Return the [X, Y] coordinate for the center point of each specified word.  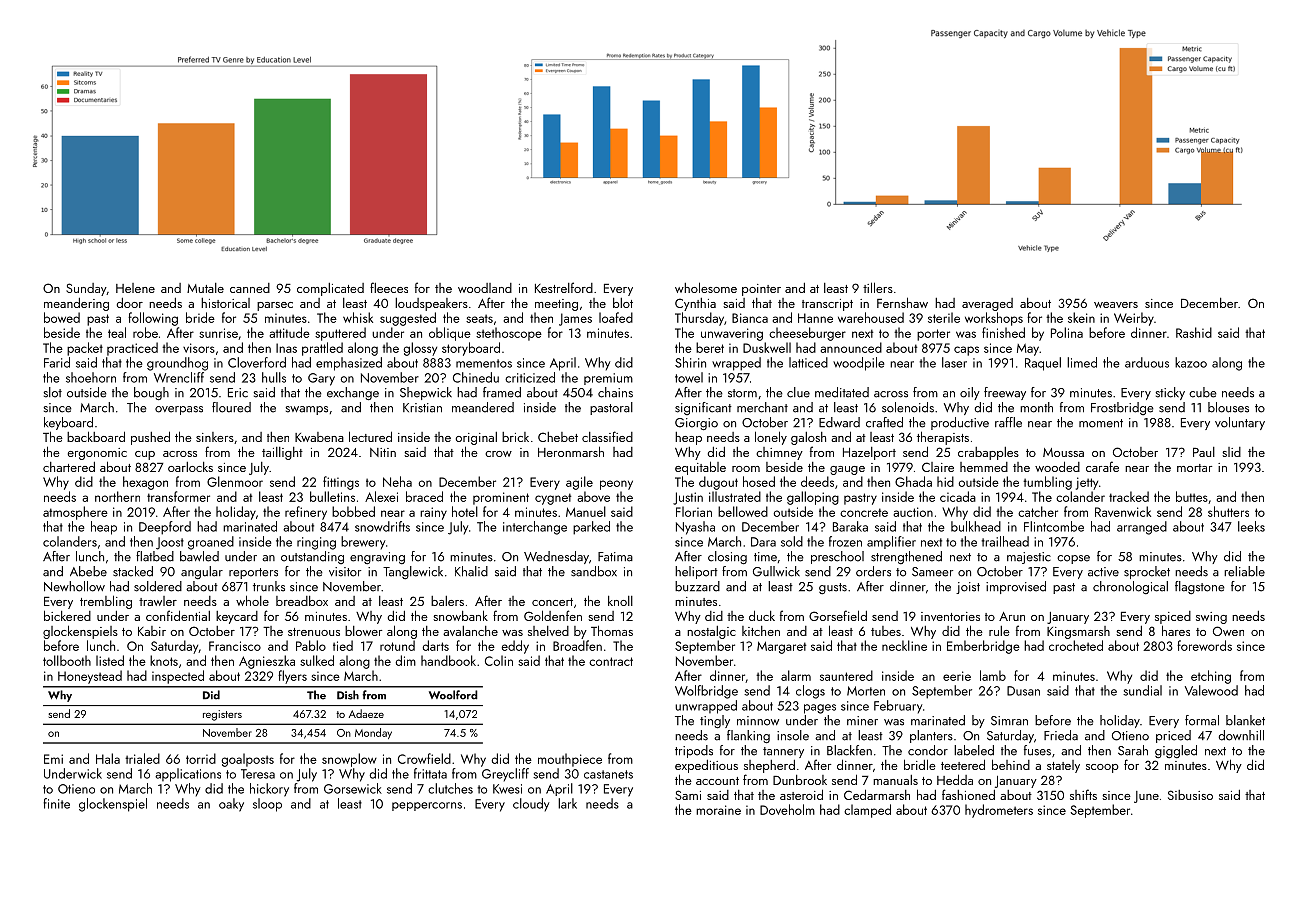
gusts [833, 589]
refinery [306, 513]
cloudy [531, 805]
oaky [231, 805]
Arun [1012, 616]
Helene [135, 288]
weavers [1116, 305]
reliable [1244, 571]
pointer [761, 290]
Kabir [152, 631]
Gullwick [776, 571]
